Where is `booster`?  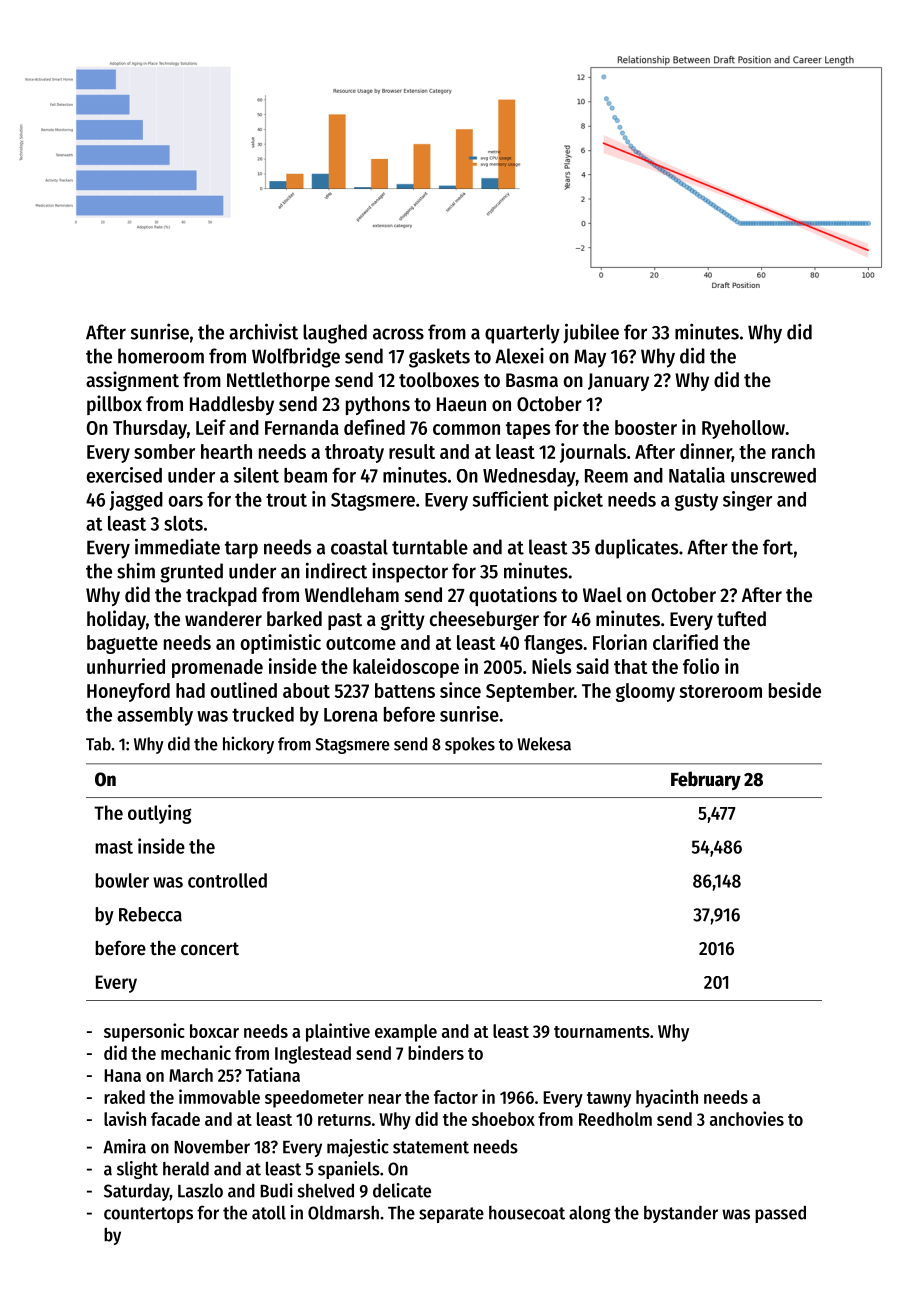 booster is located at coordinates (646, 427).
